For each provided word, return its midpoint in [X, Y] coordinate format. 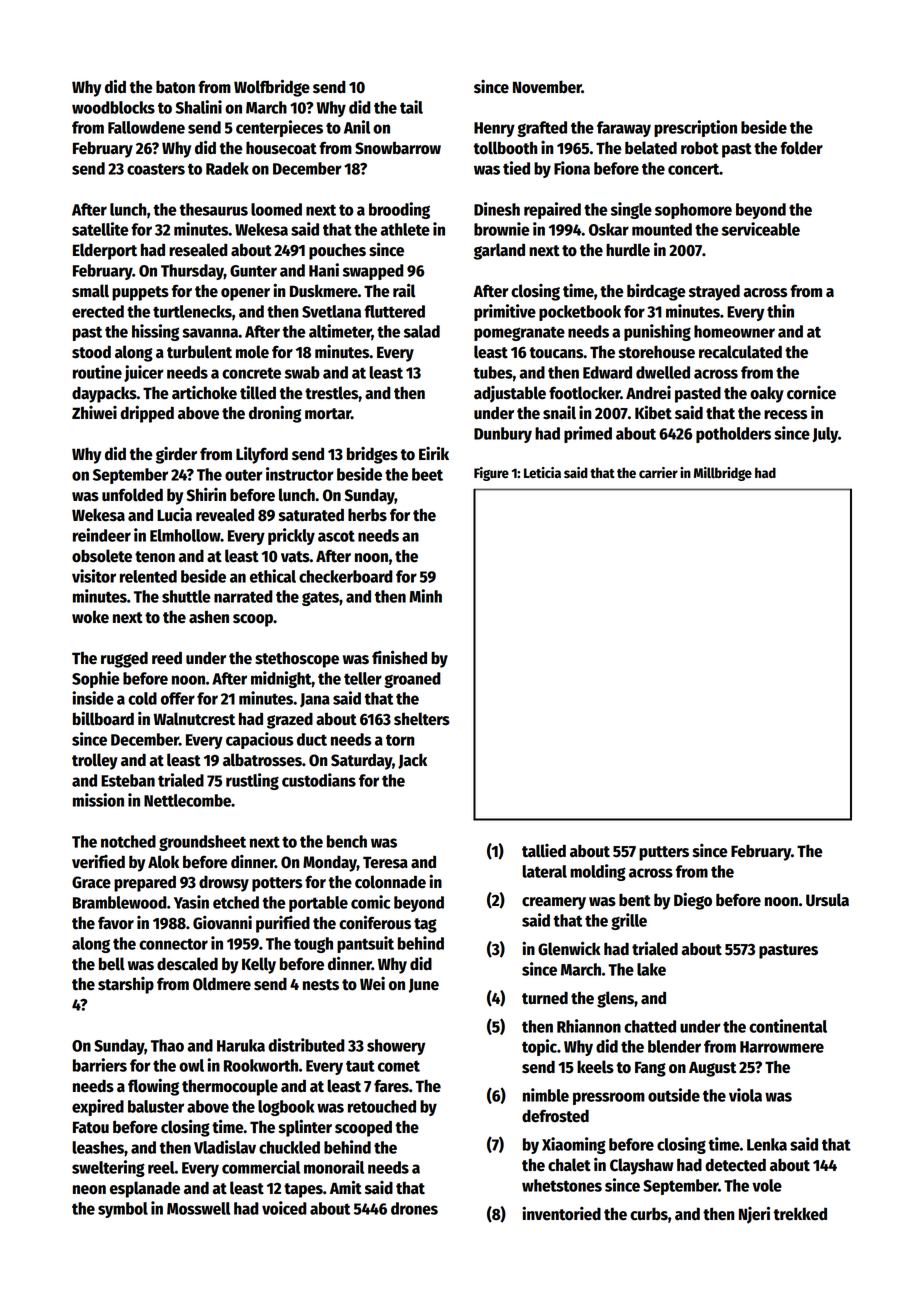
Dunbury [503, 435]
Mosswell [198, 1208]
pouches [337, 251]
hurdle [628, 250]
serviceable [761, 229]
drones [414, 1208]
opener [245, 294]
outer [244, 475]
